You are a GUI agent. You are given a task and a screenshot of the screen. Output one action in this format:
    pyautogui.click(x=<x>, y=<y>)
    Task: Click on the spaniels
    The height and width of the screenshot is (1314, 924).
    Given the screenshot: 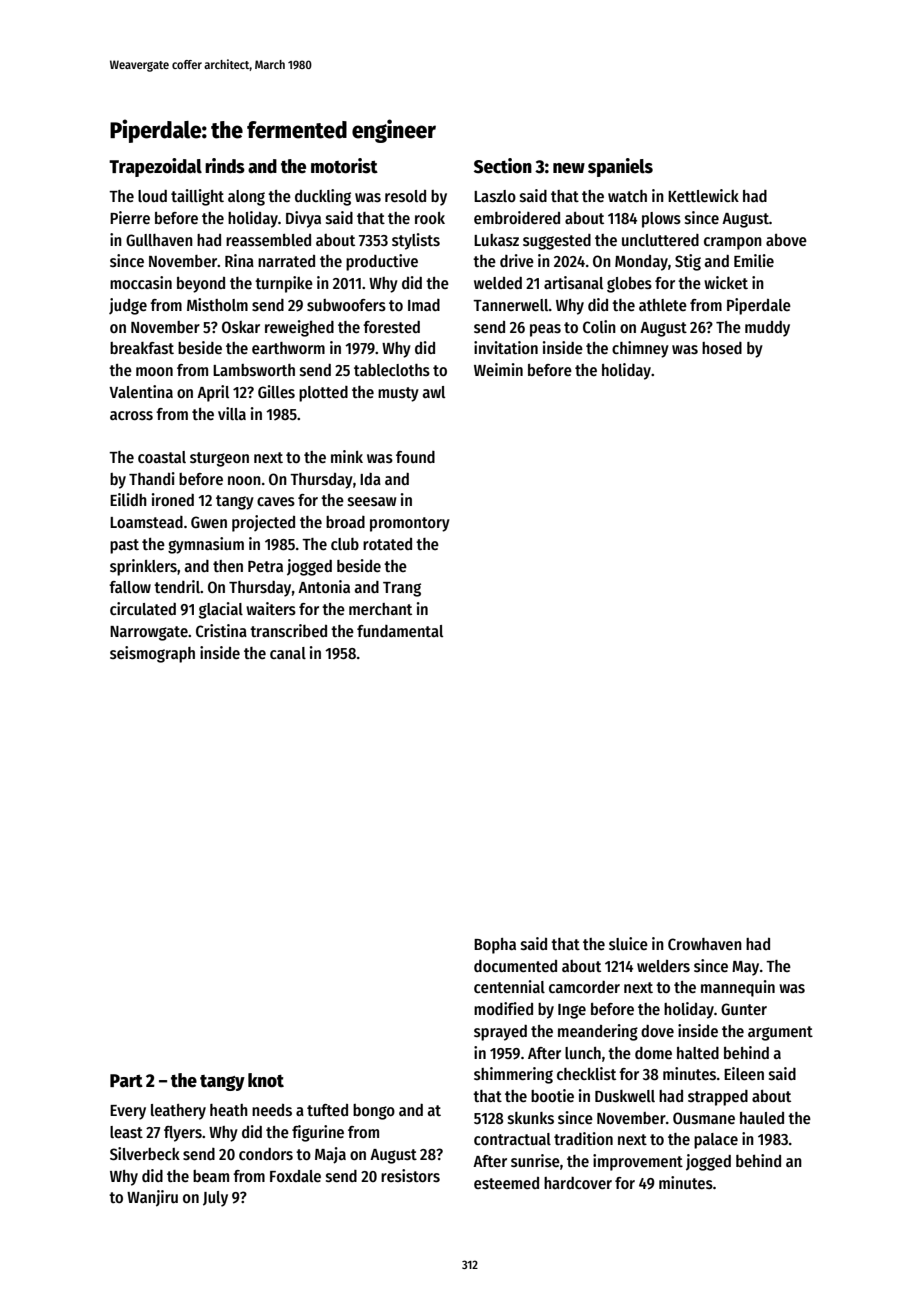 What is the action you would take?
    pyautogui.click(x=620, y=167)
